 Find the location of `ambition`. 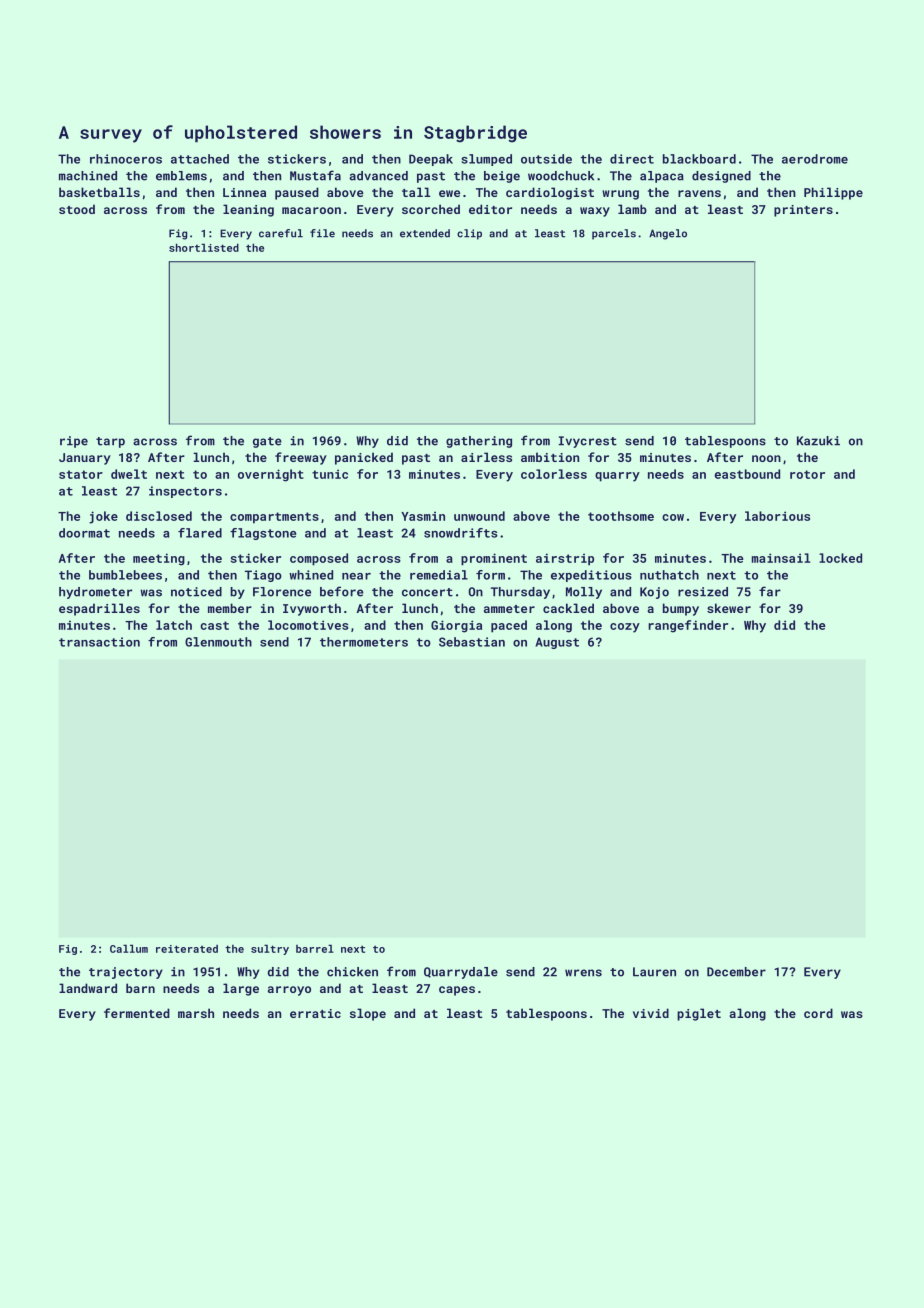

ambition is located at coordinates (550, 457).
